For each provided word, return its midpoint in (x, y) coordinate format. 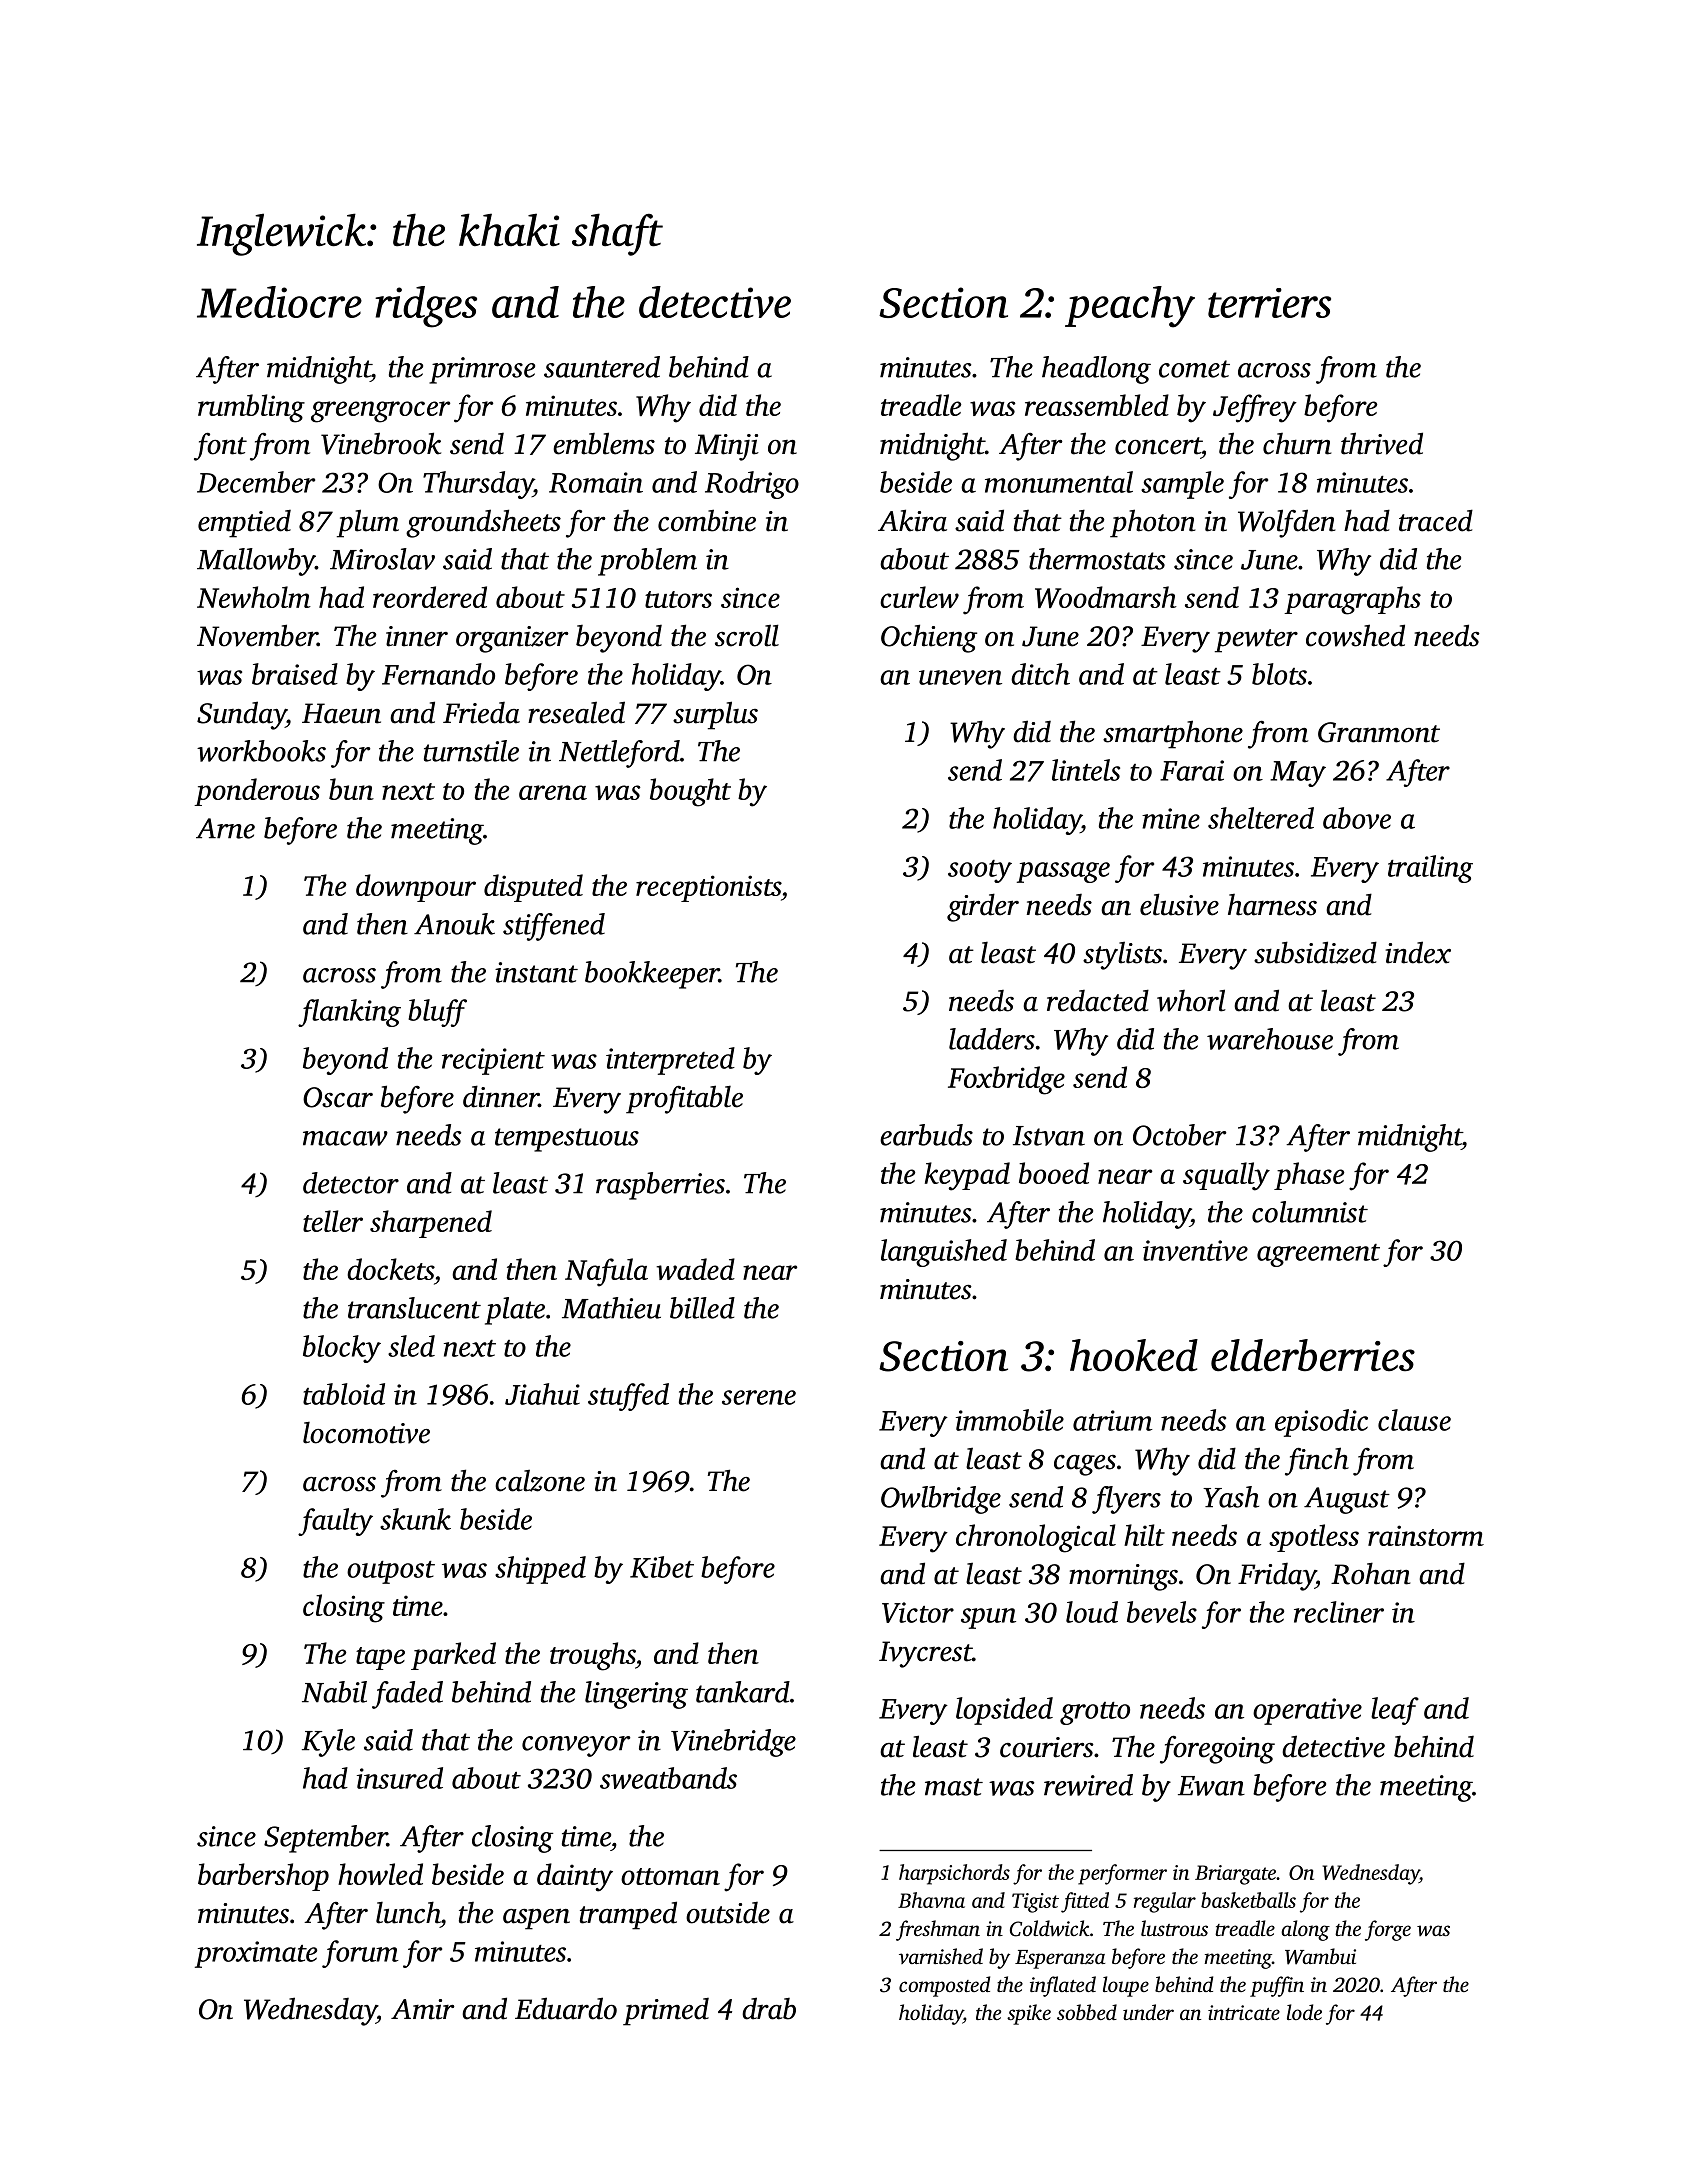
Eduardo (566, 2008)
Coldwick (1050, 1928)
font (220, 447)
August (1347, 1500)
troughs (592, 1656)
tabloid (344, 1394)
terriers (1269, 303)
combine (707, 520)
